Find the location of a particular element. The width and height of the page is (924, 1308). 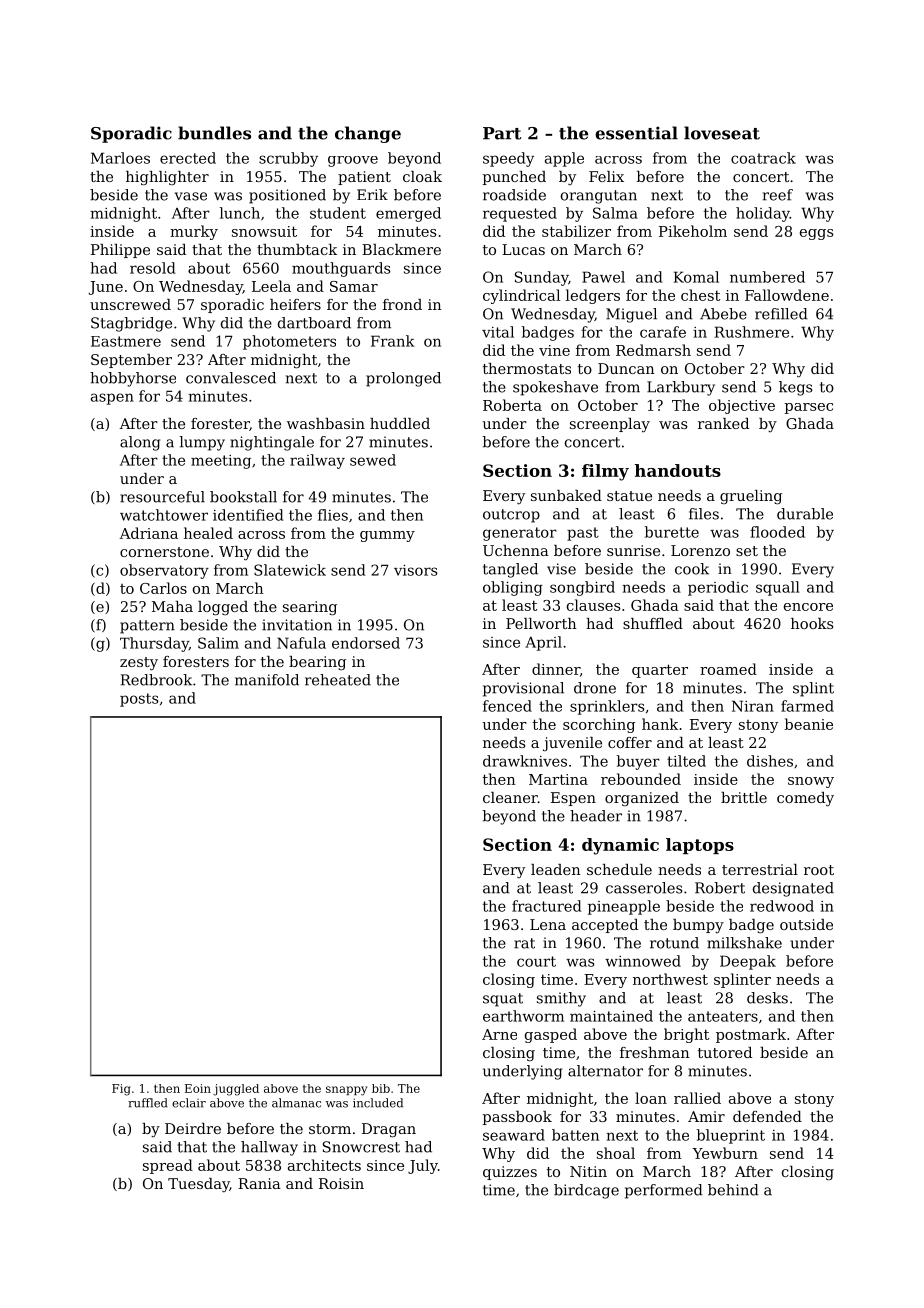

Philippe is located at coordinates (120, 251).
